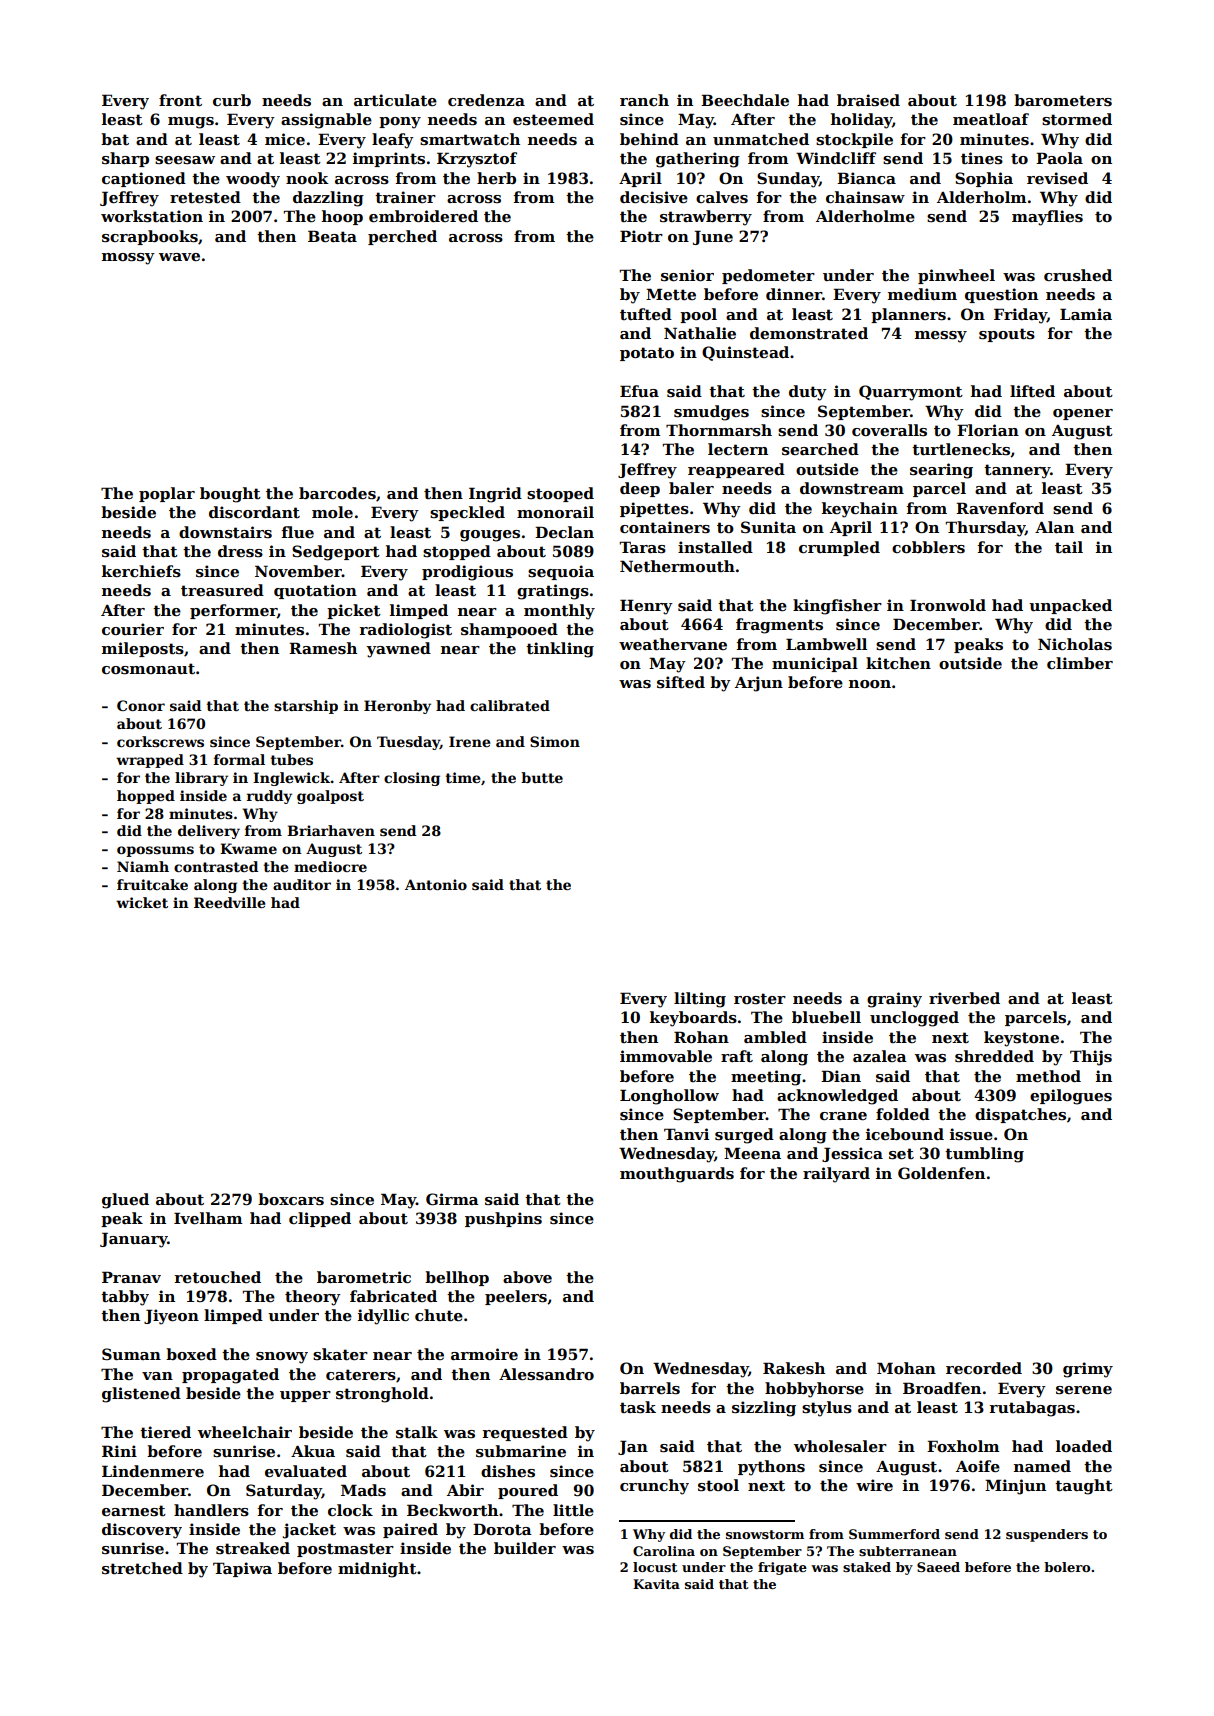  I want to click on riverbed, so click(964, 998).
